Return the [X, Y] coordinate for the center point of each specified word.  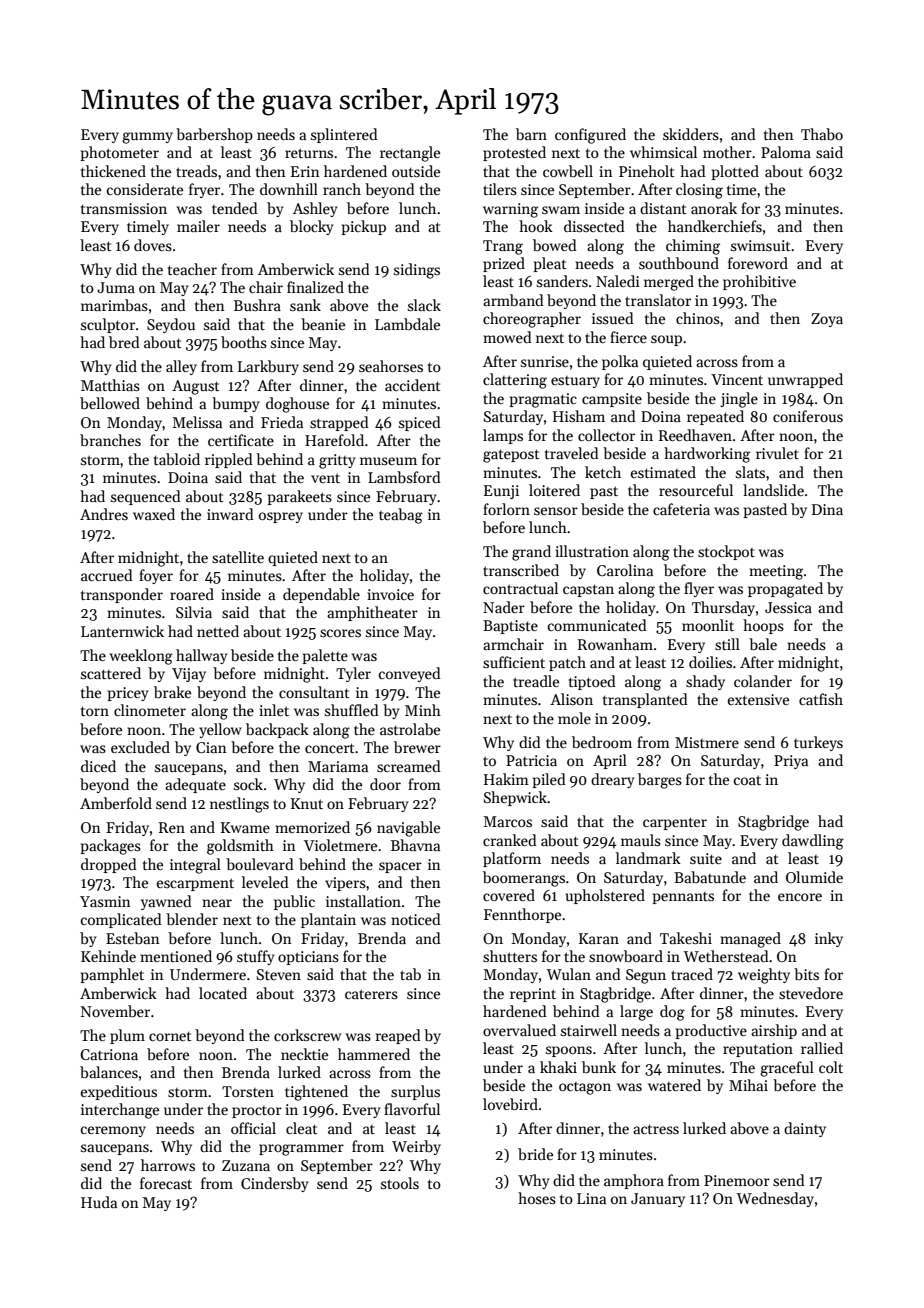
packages [110, 847]
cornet [170, 1036]
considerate [145, 189]
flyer [699, 589]
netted [218, 631]
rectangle [410, 154]
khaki [558, 1067]
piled [549, 780]
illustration [592, 551]
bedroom [602, 742]
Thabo [822, 134]
